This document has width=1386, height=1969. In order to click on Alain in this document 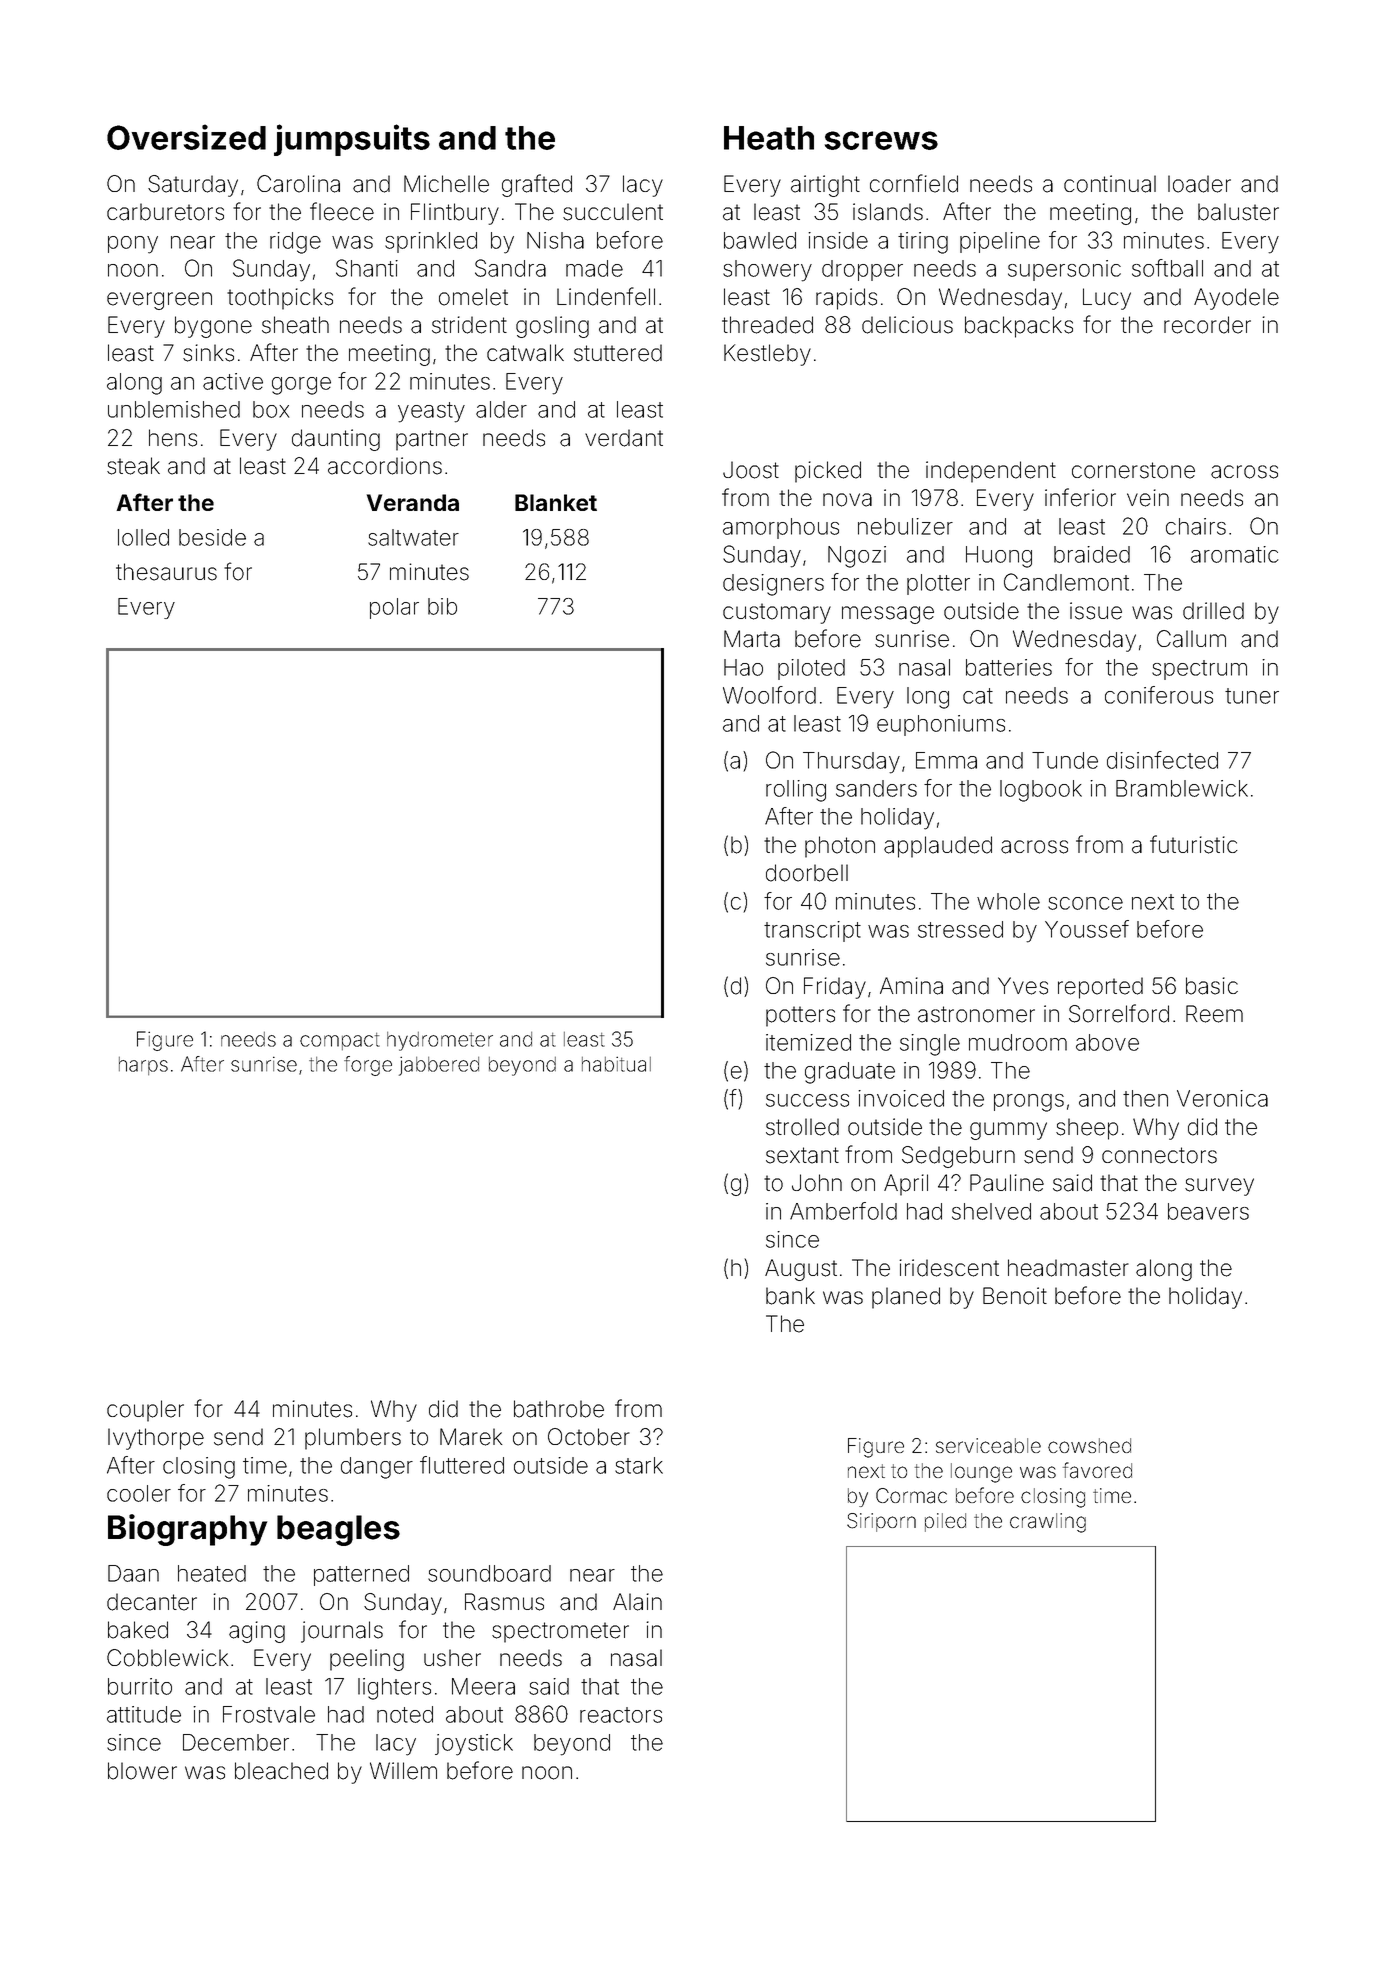, I will do `click(637, 1602)`.
